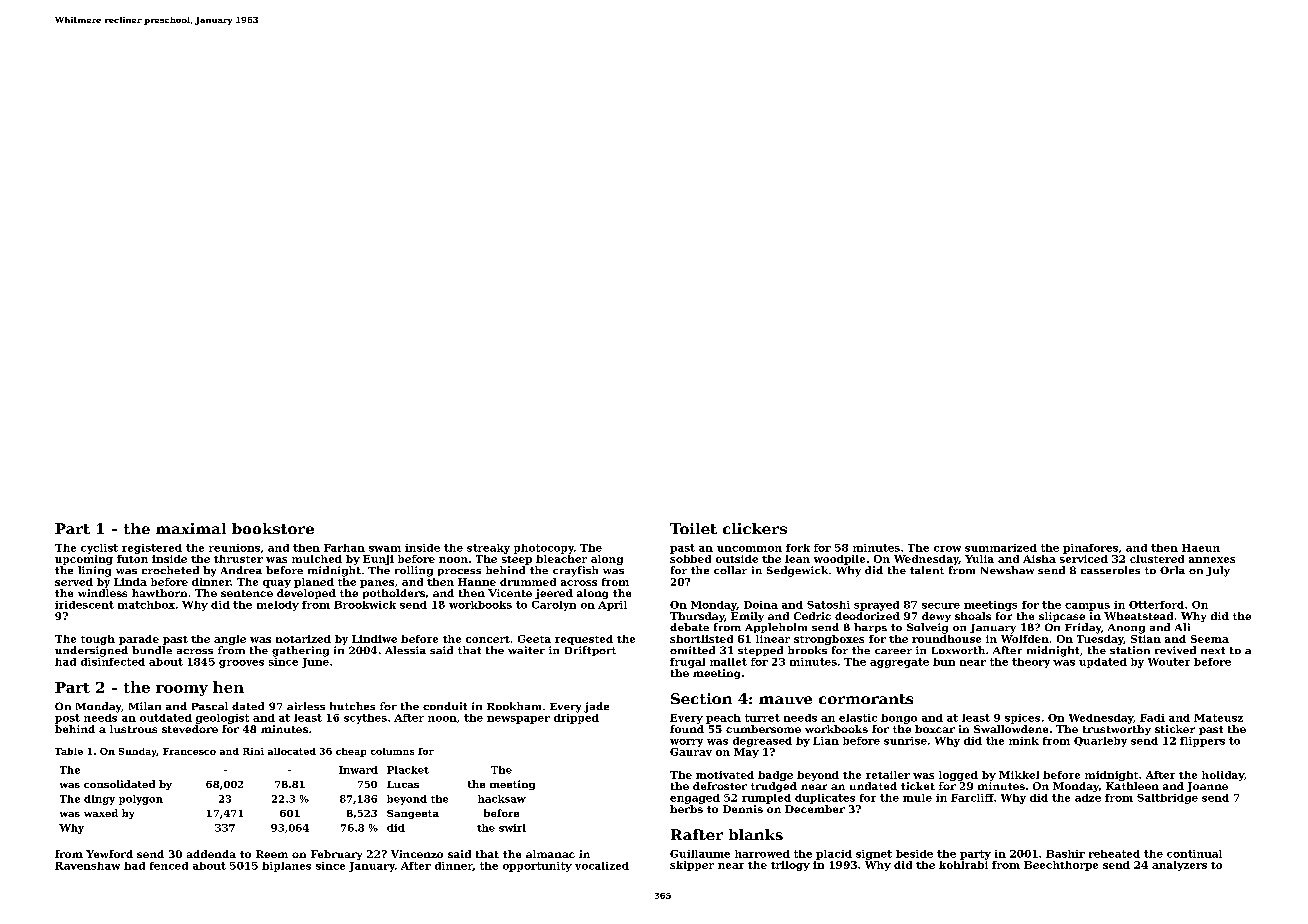 This screenshot has height=924, width=1308. I want to click on geologist, so click(222, 719).
